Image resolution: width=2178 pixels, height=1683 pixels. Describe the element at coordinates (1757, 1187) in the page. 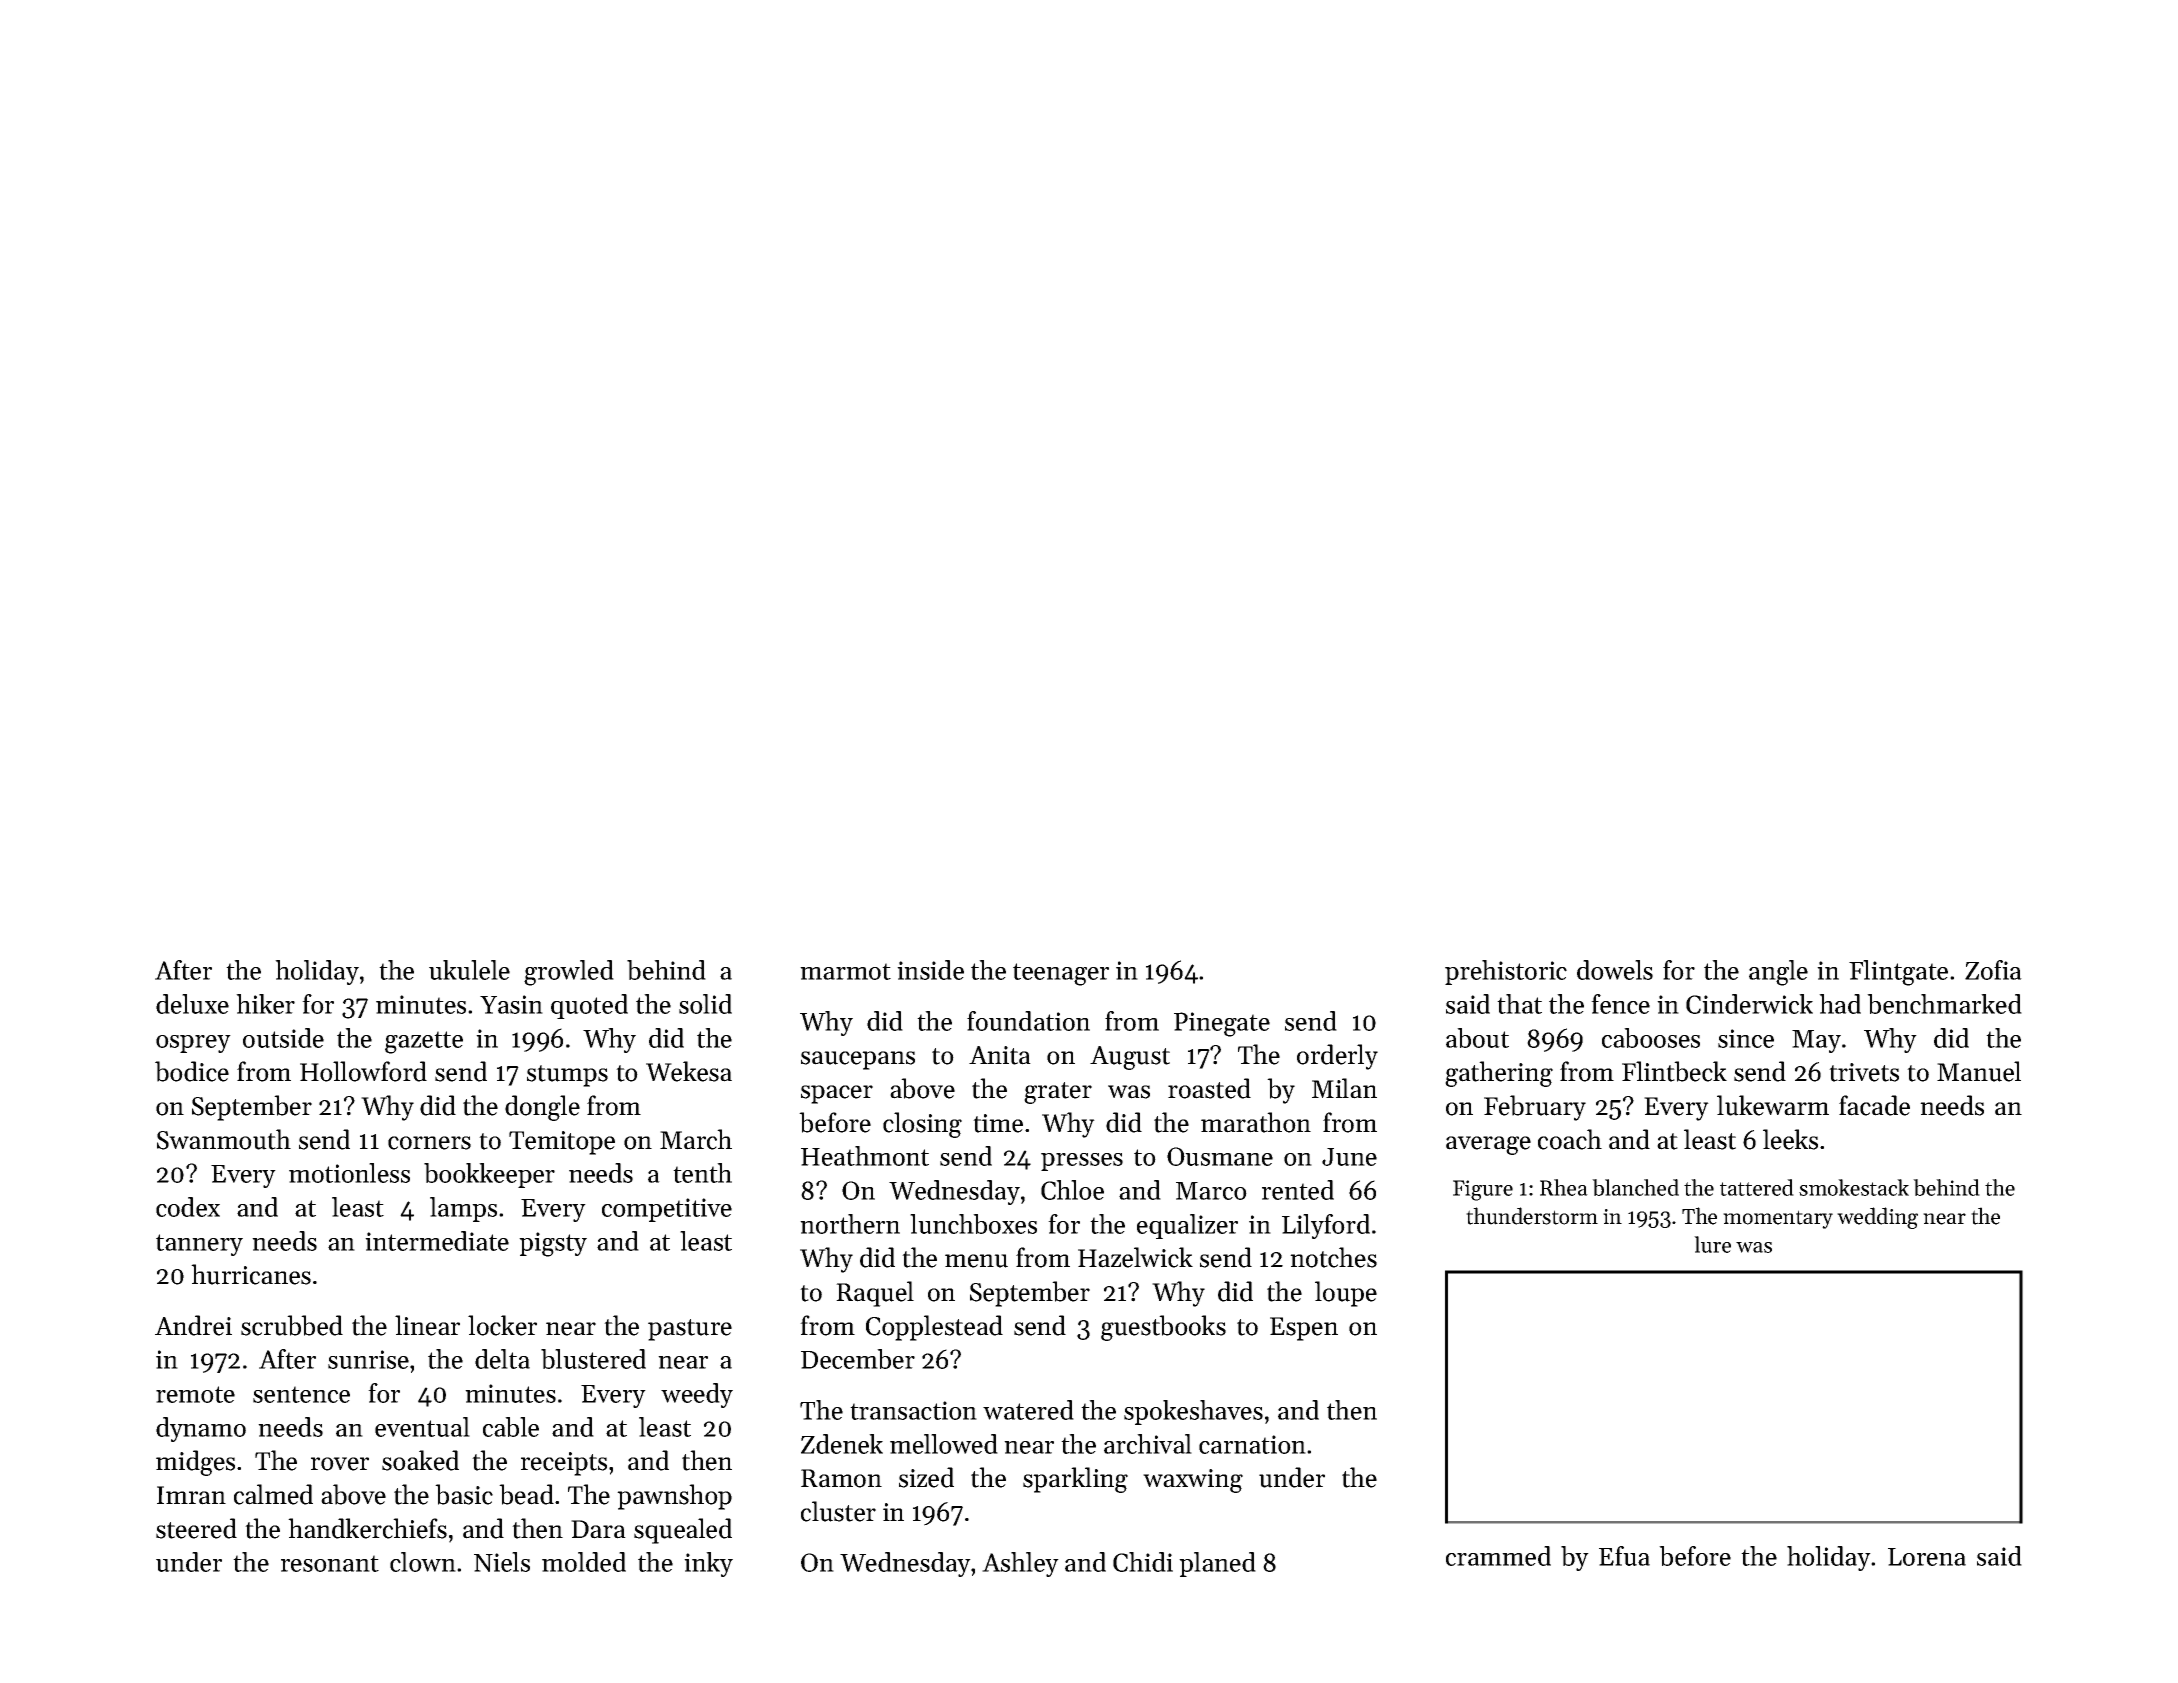

I see `tattered` at that location.
